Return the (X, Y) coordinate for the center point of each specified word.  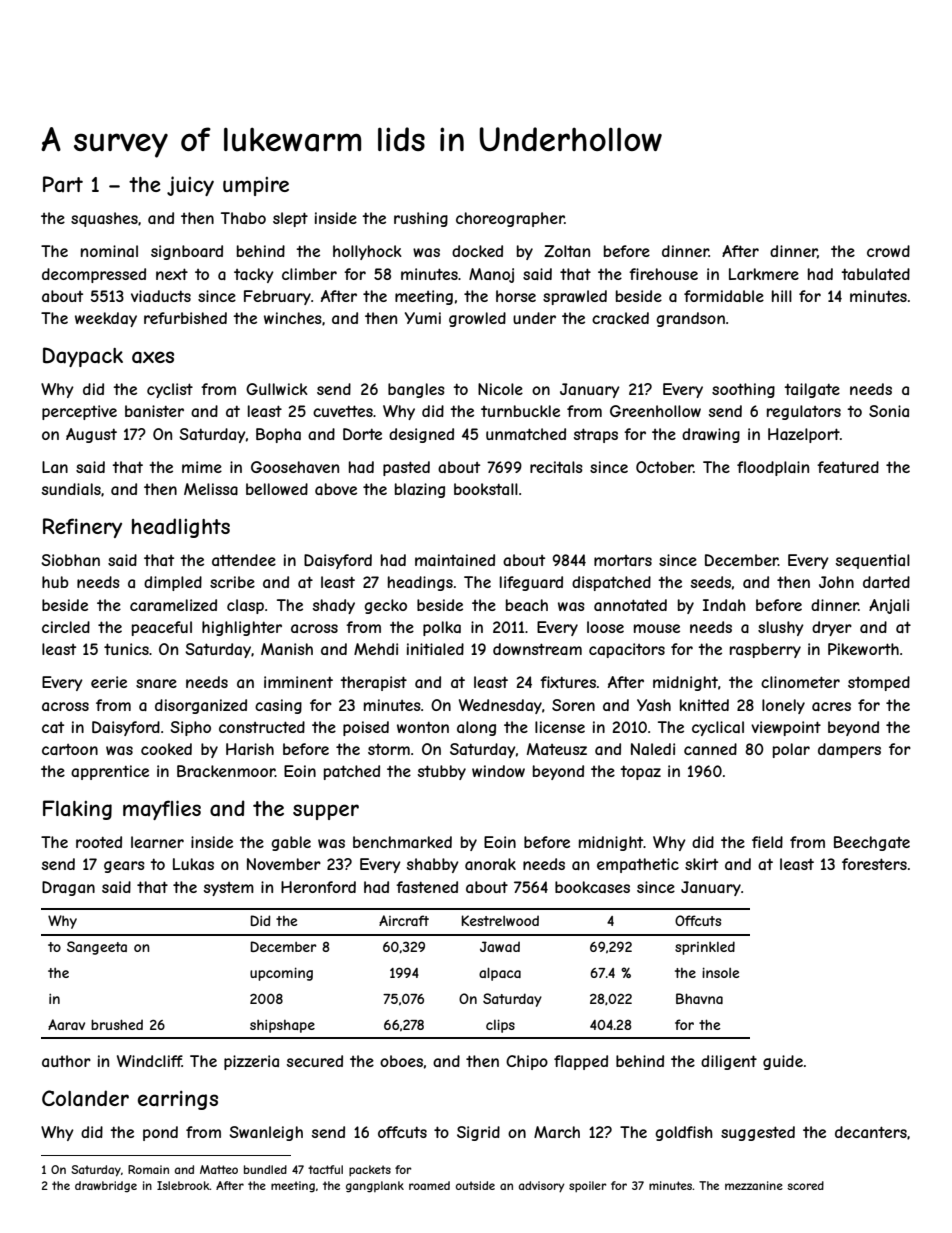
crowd (888, 251)
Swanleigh (266, 1133)
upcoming (281, 974)
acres (831, 706)
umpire (256, 186)
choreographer (510, 219)
